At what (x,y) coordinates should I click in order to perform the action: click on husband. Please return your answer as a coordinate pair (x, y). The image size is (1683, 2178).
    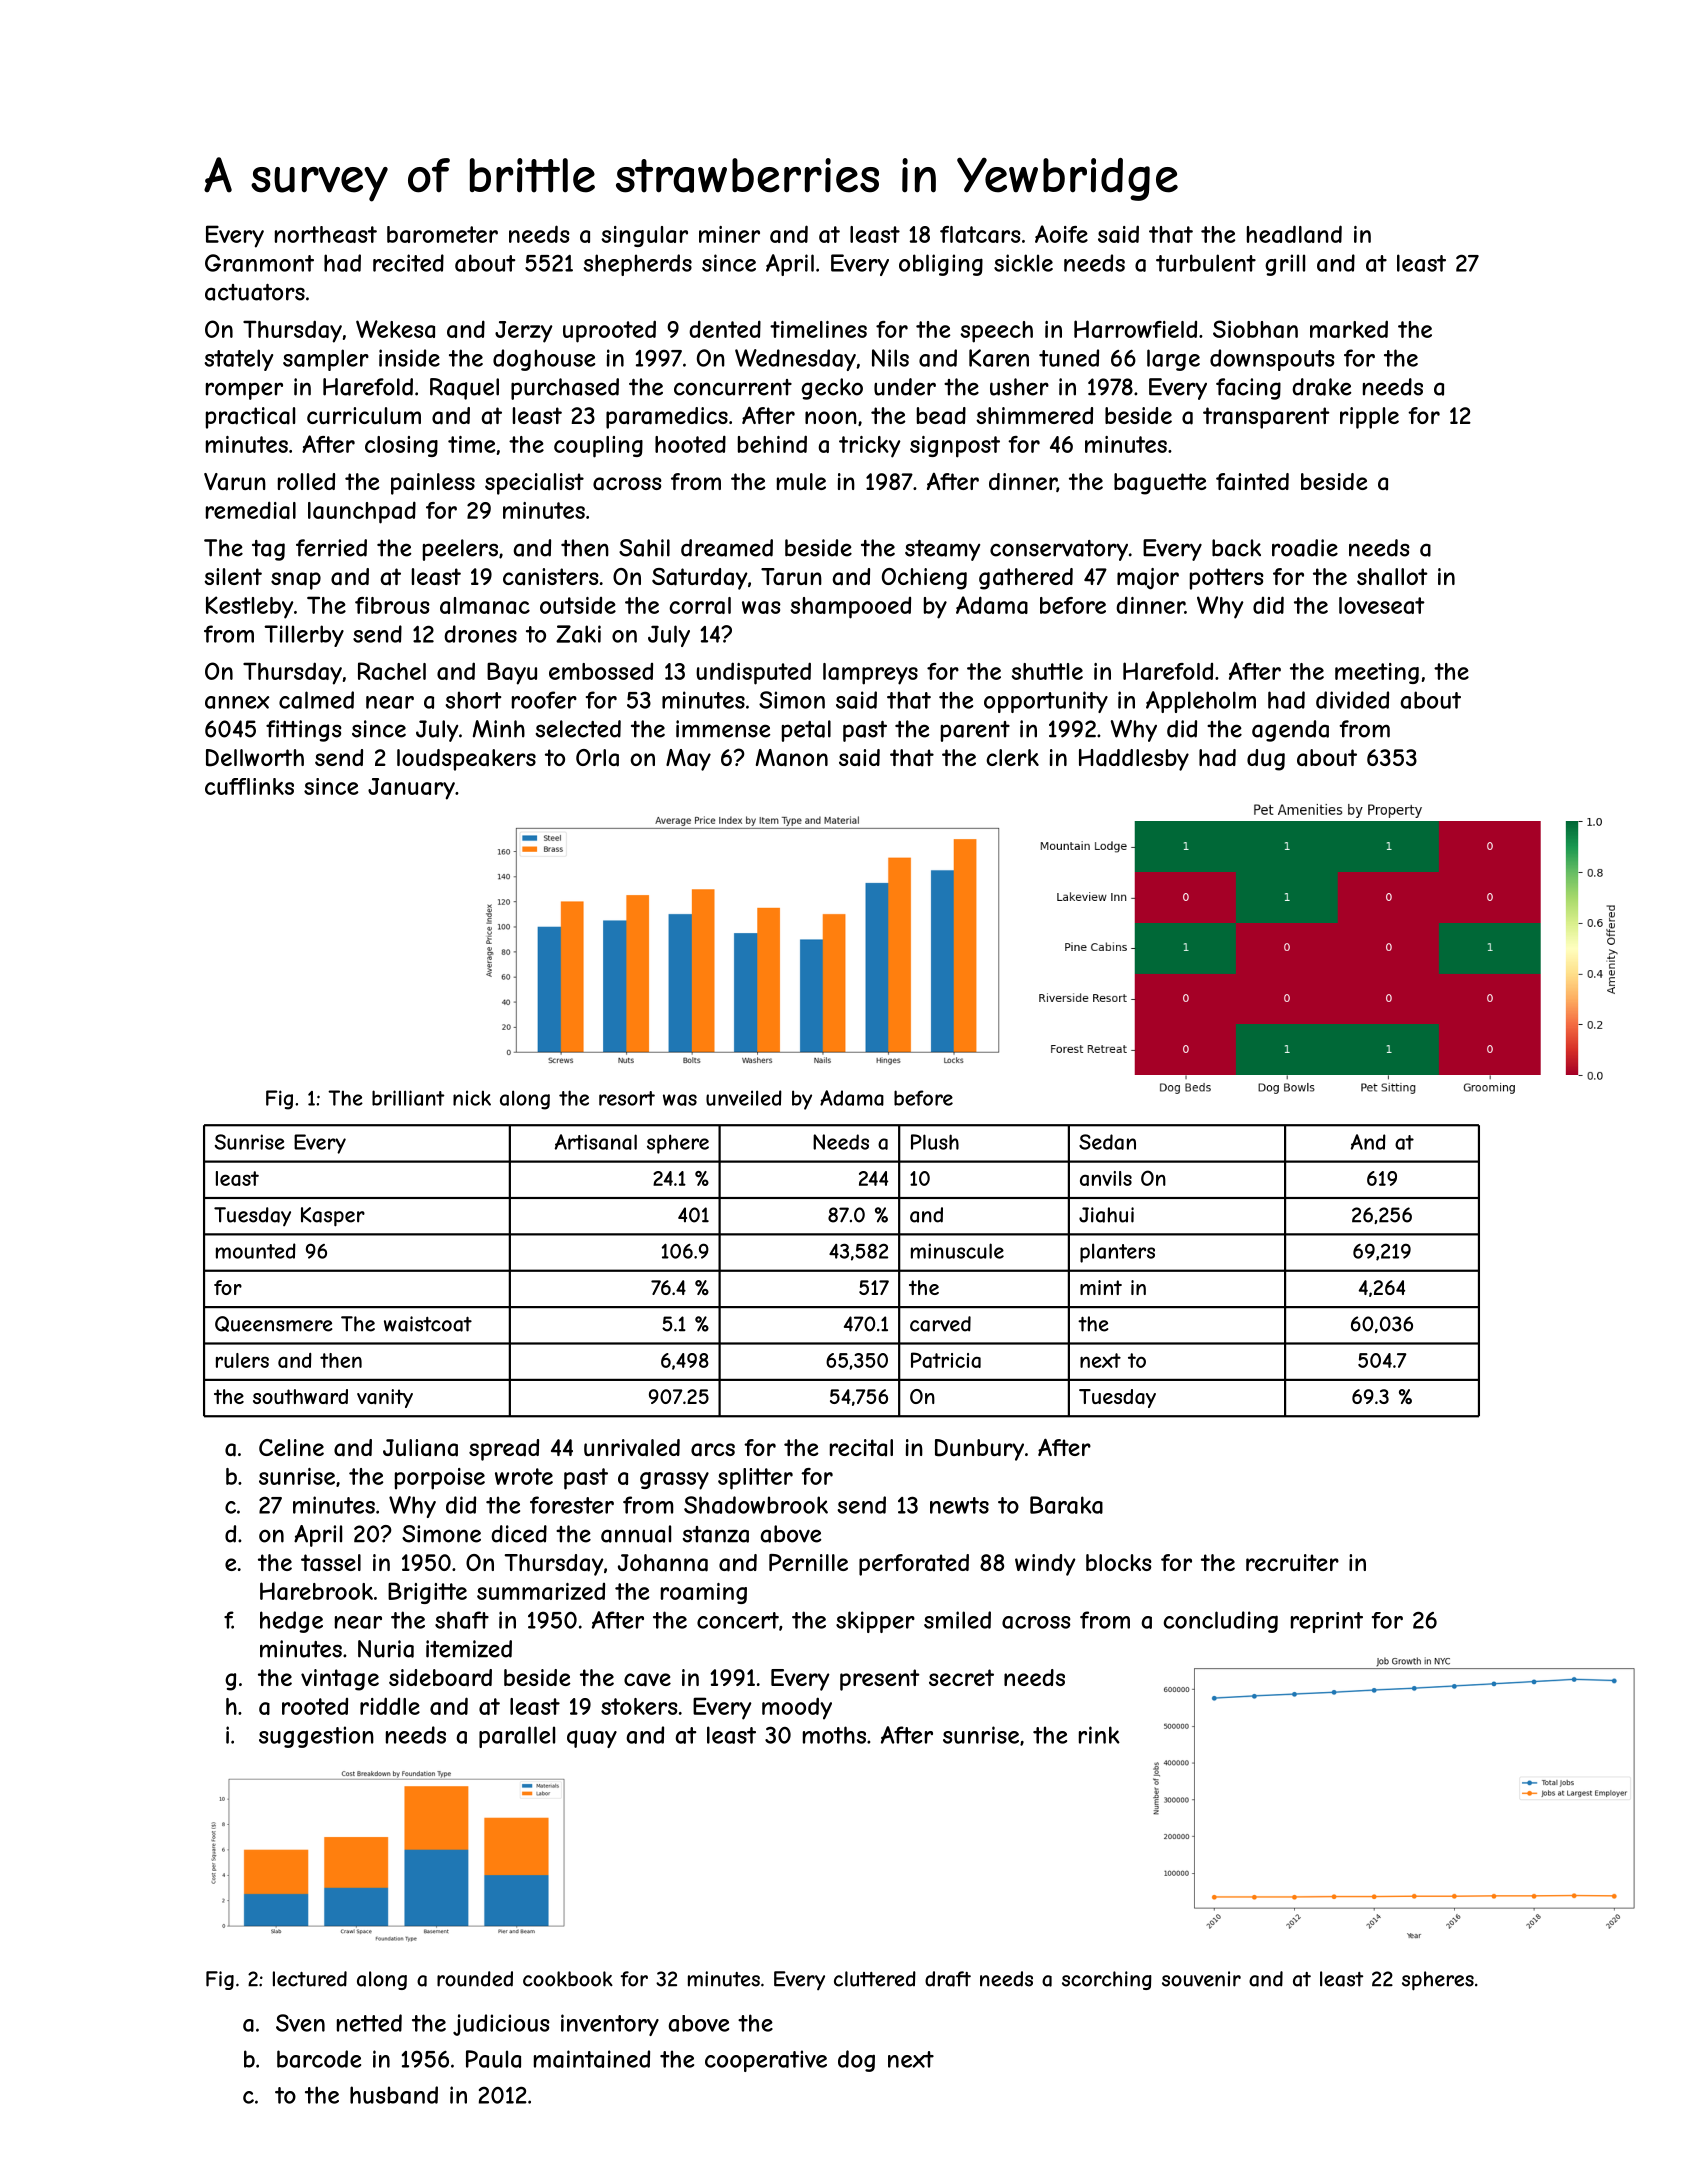
    Looking at the image, I should click on (394, 2095).
